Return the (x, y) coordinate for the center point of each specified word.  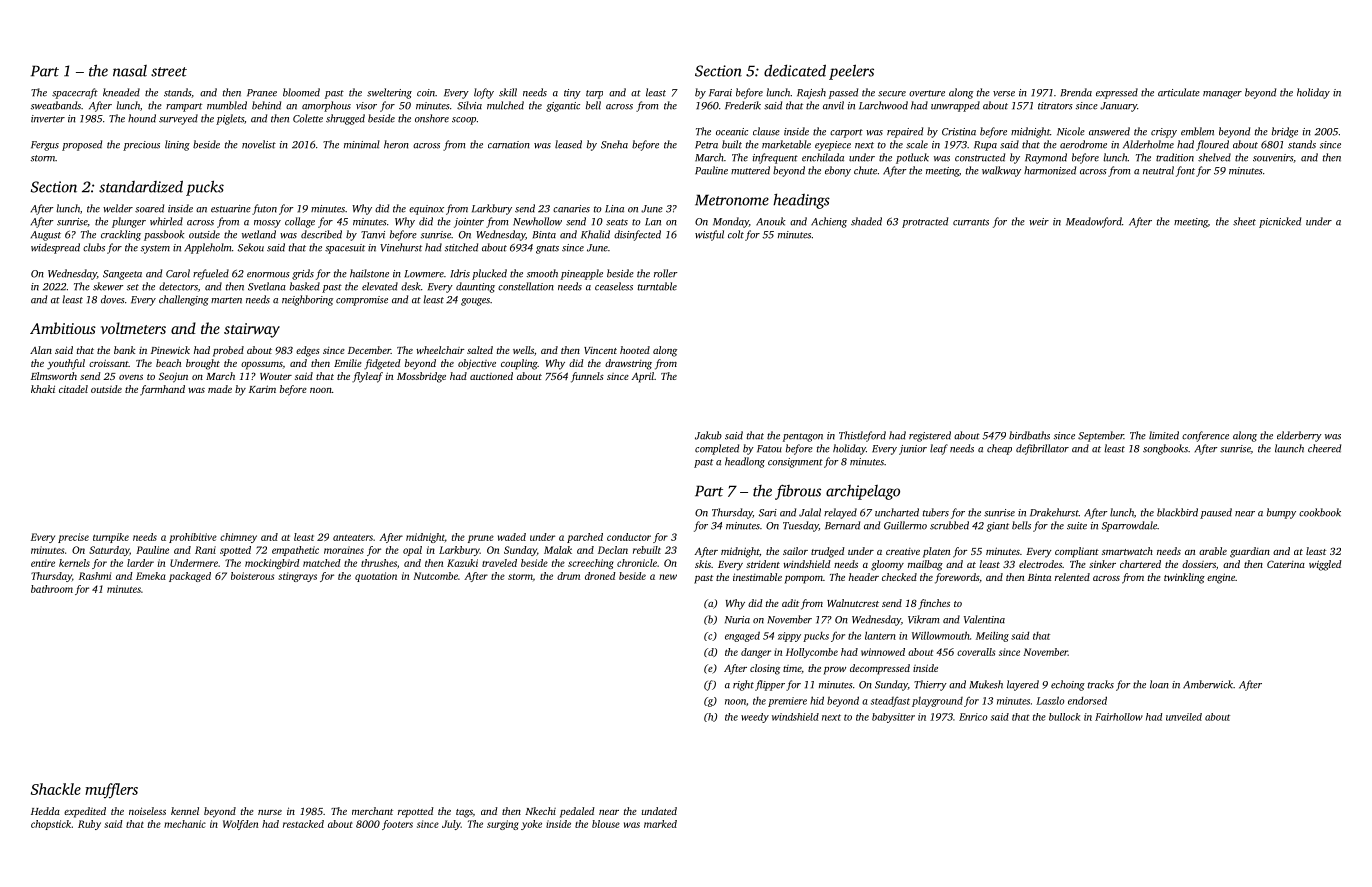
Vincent (600, 350)
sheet (1244, 221)
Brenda (1076, 92)
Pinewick (170, 350)
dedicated (795, 70)
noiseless (147, 811)
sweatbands (56, 105)
